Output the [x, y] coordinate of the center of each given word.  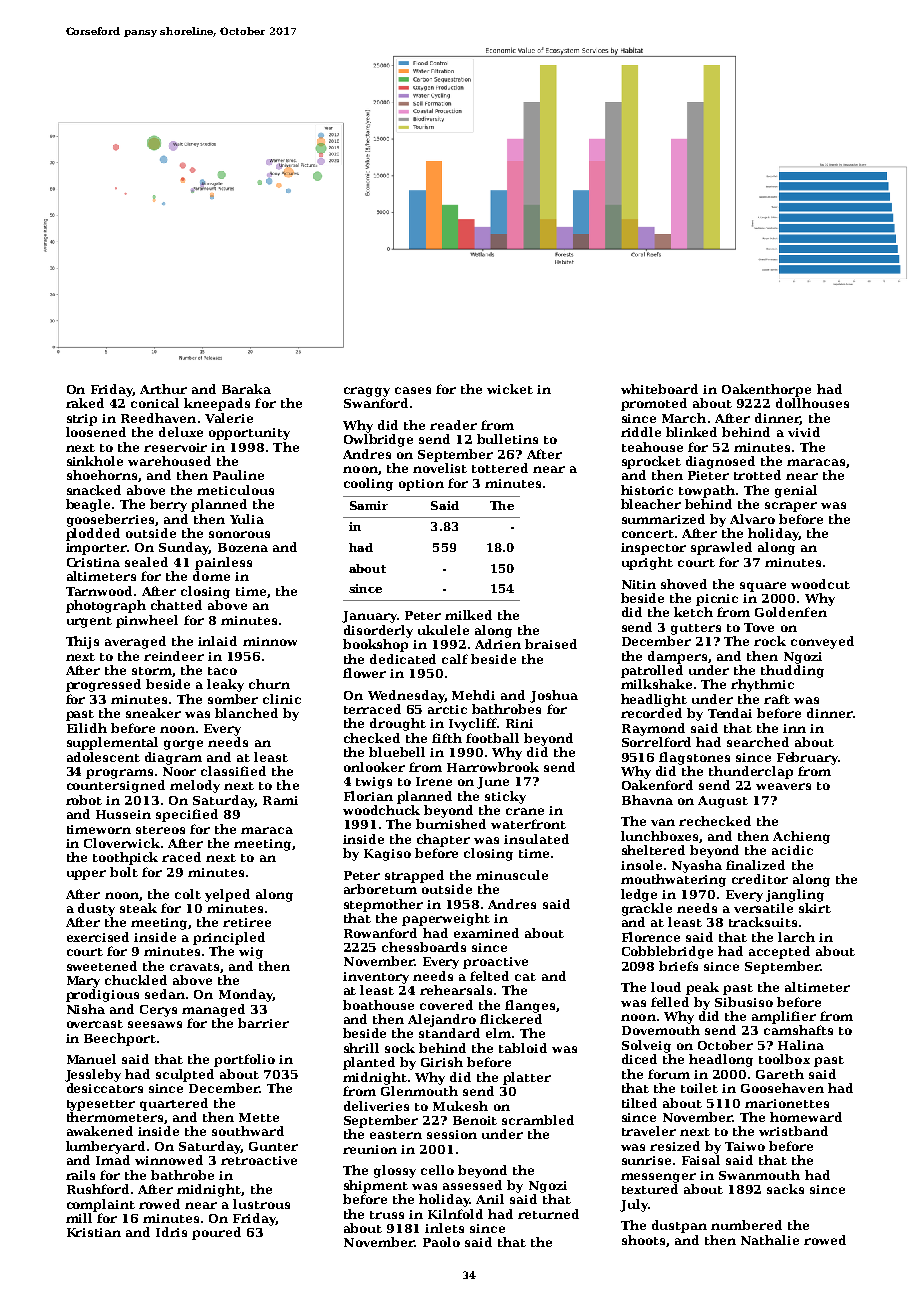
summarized [663, 519]
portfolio [244, 1060]
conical [155, 403]
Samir [369, 505]
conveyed [822, 642]
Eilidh [87, 728]
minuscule [512, 875]
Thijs [82, 642]
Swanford [376, 403]
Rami [280, 800]
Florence [651, 937]
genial [796, 491]
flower [364, 673]
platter [527, 1078]
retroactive [259, 1160]
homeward [806, 1117]
